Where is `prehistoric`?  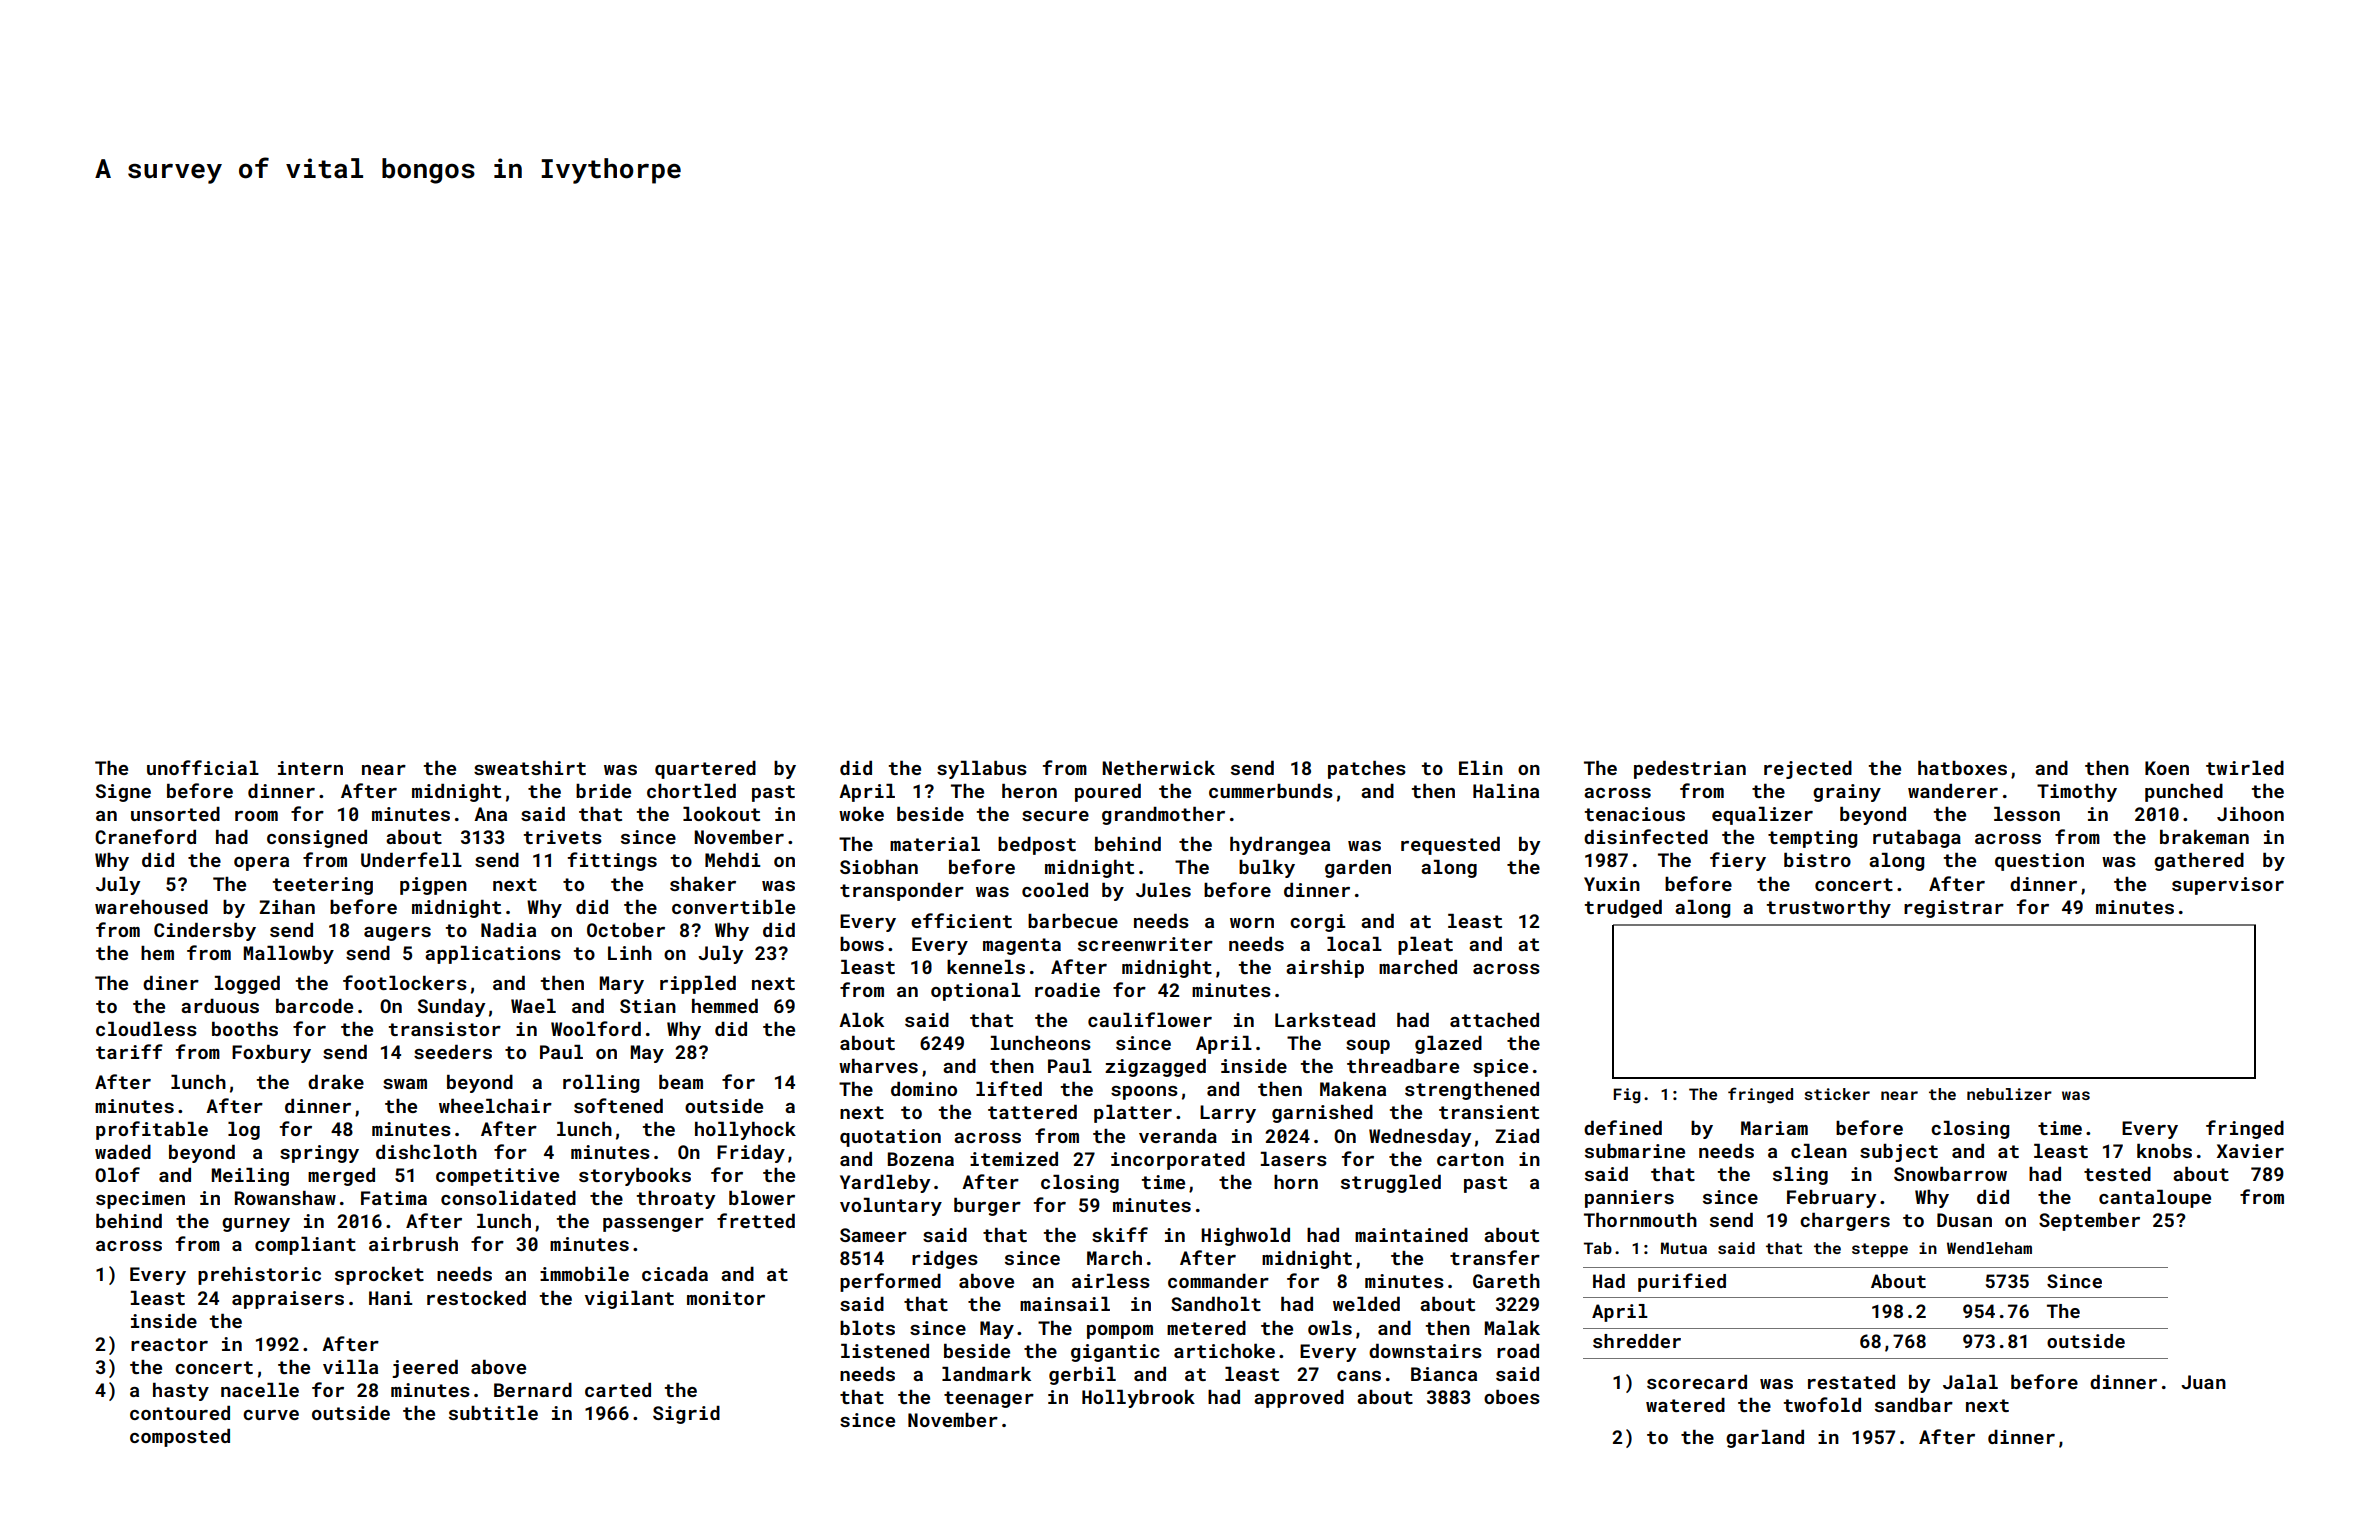 prehistoric is located at coordinates (259, 1276).
